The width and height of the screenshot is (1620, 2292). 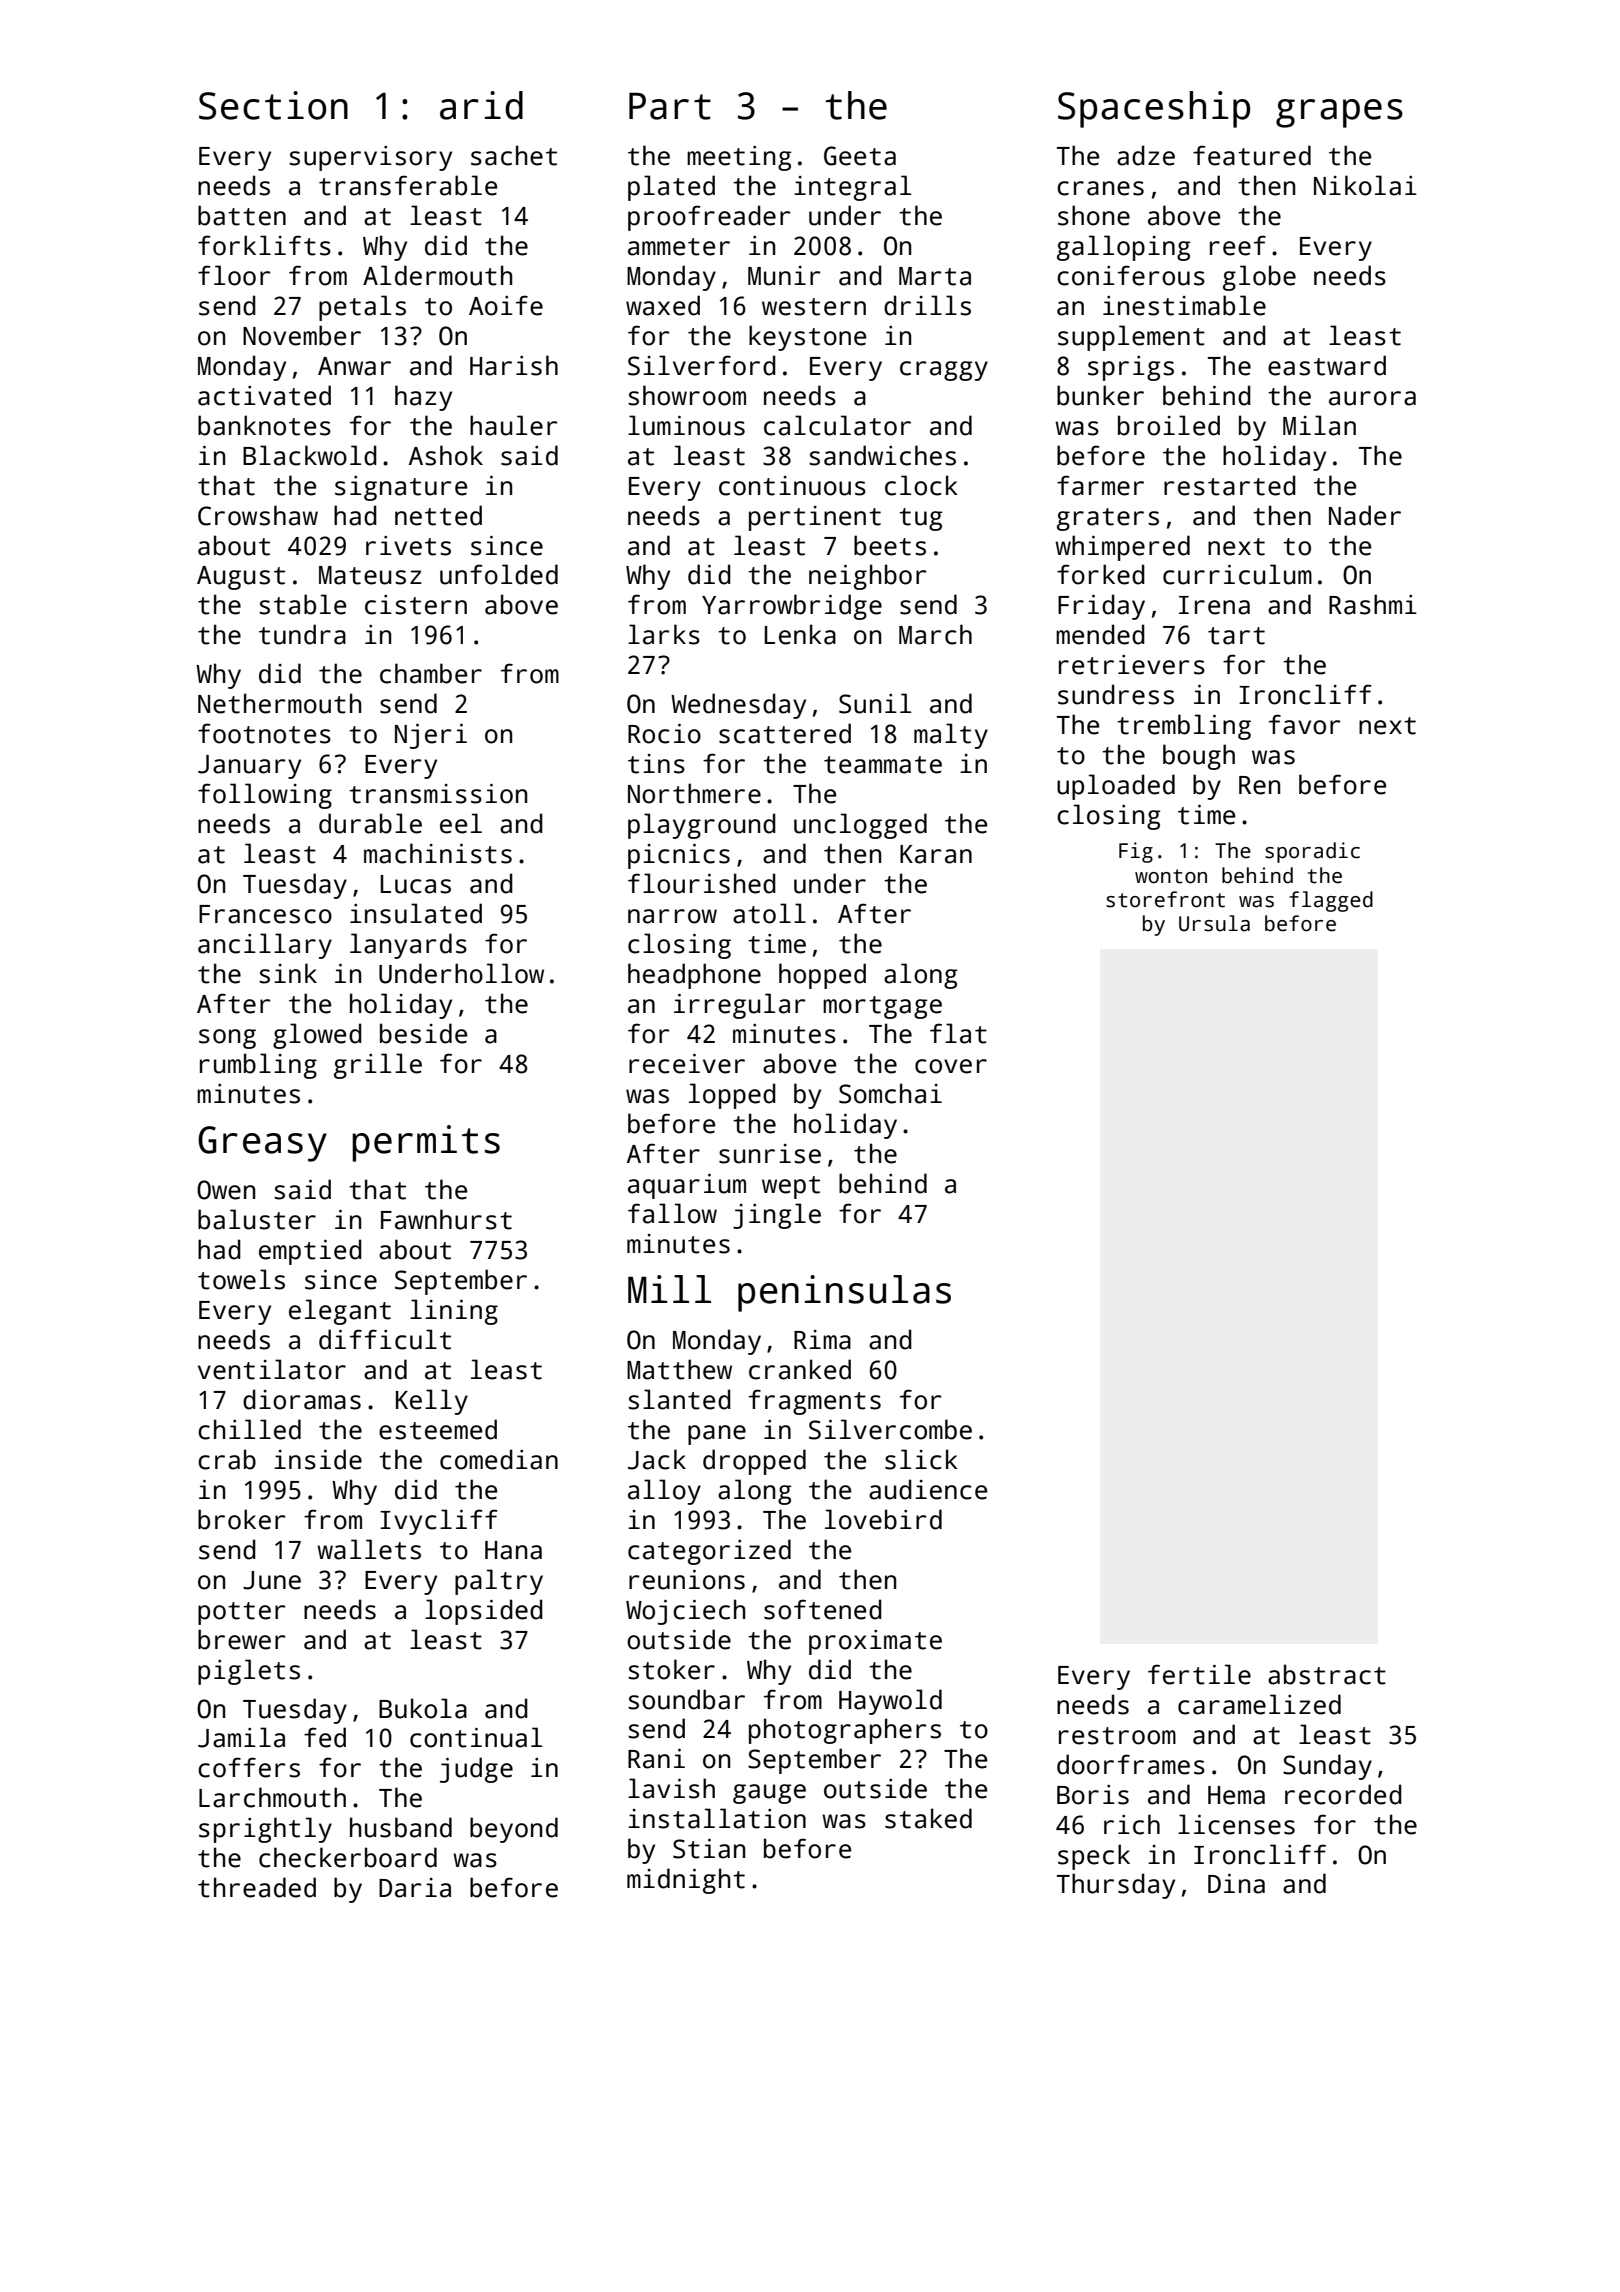 I want to click on Section, so click(x=273, y=105).
